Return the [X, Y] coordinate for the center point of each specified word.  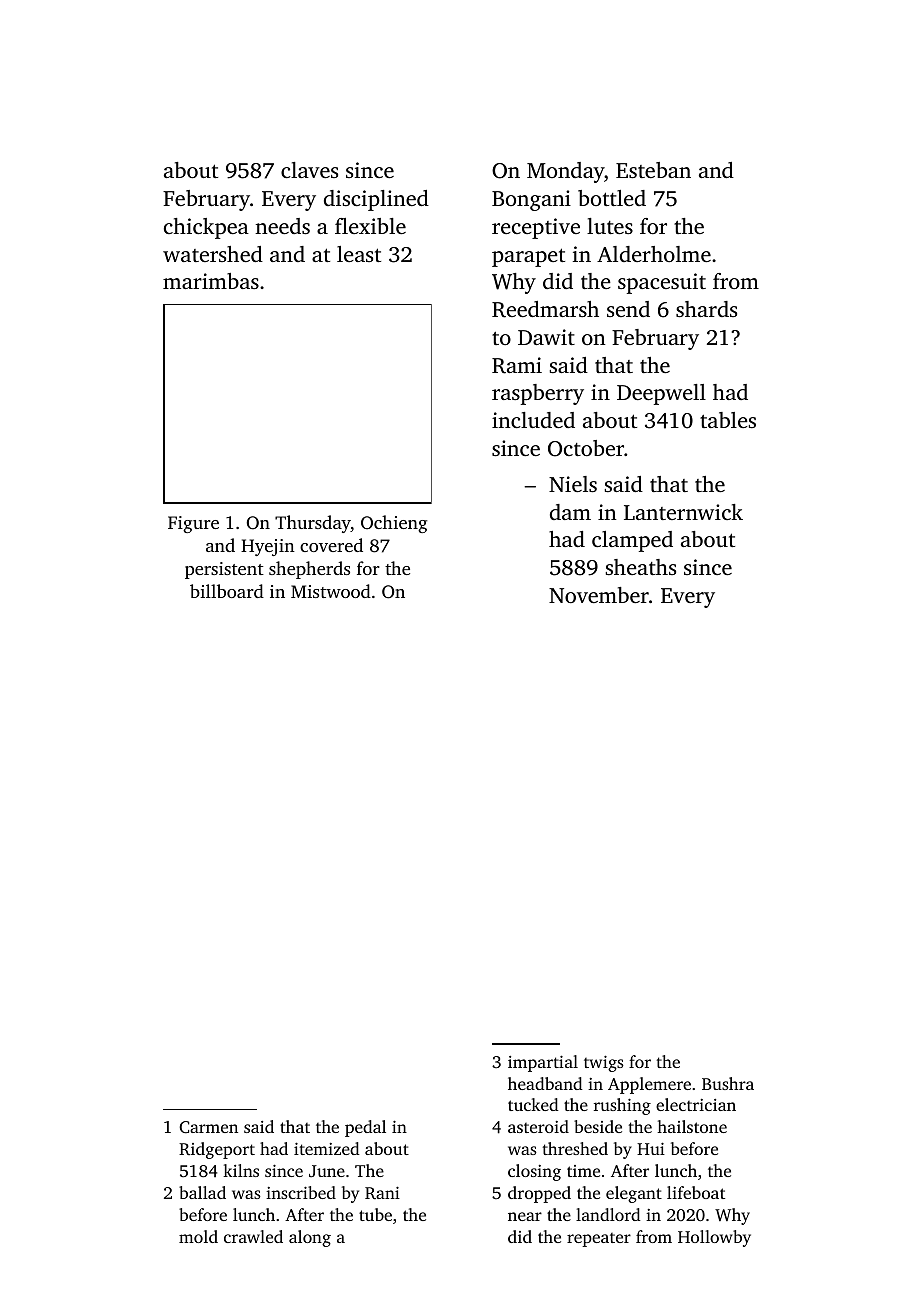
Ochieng [394, 524]
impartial [543, 1063]
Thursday [313, 524]
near [525, 1216]
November [599, 595]
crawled [253, 1236]
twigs [604, 1063]
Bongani [531, 200]
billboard [227, 591]
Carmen [208, 1127]
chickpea [206, 228]
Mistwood [331, 591]
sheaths [640, 567]
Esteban [653, 170]
